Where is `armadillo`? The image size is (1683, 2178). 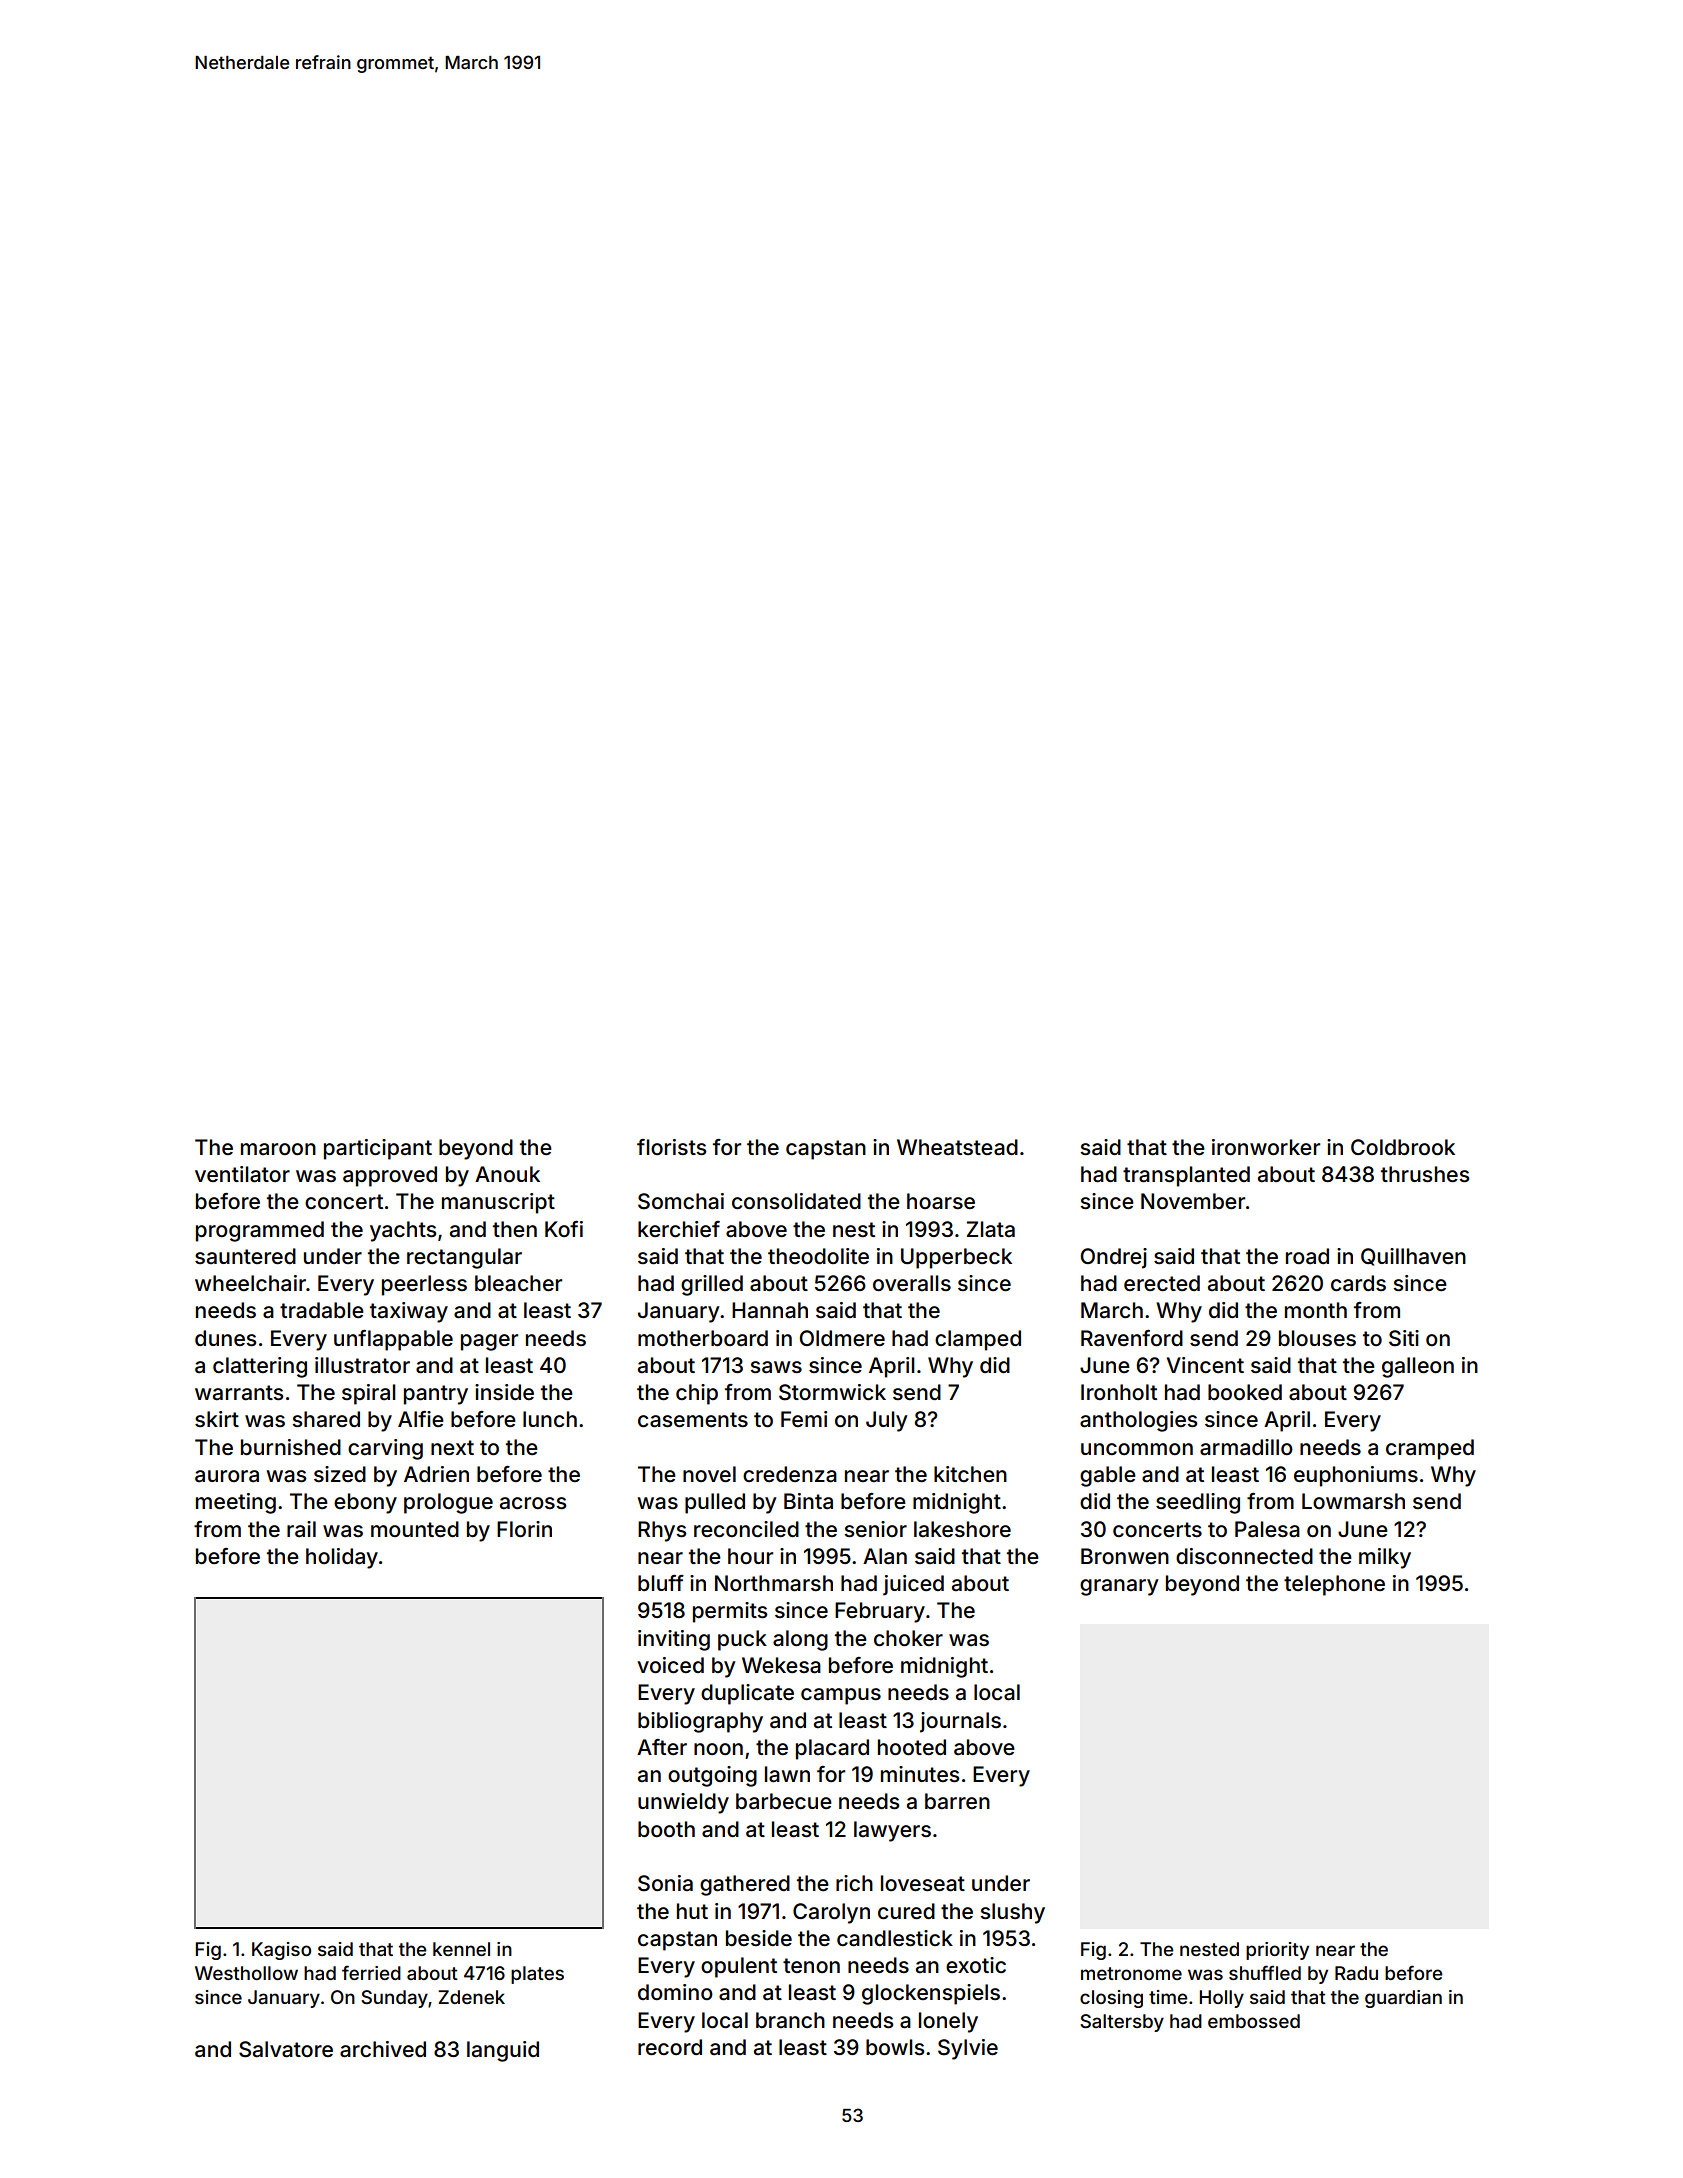 armadillo is located at coordinates (1246, 1447).
